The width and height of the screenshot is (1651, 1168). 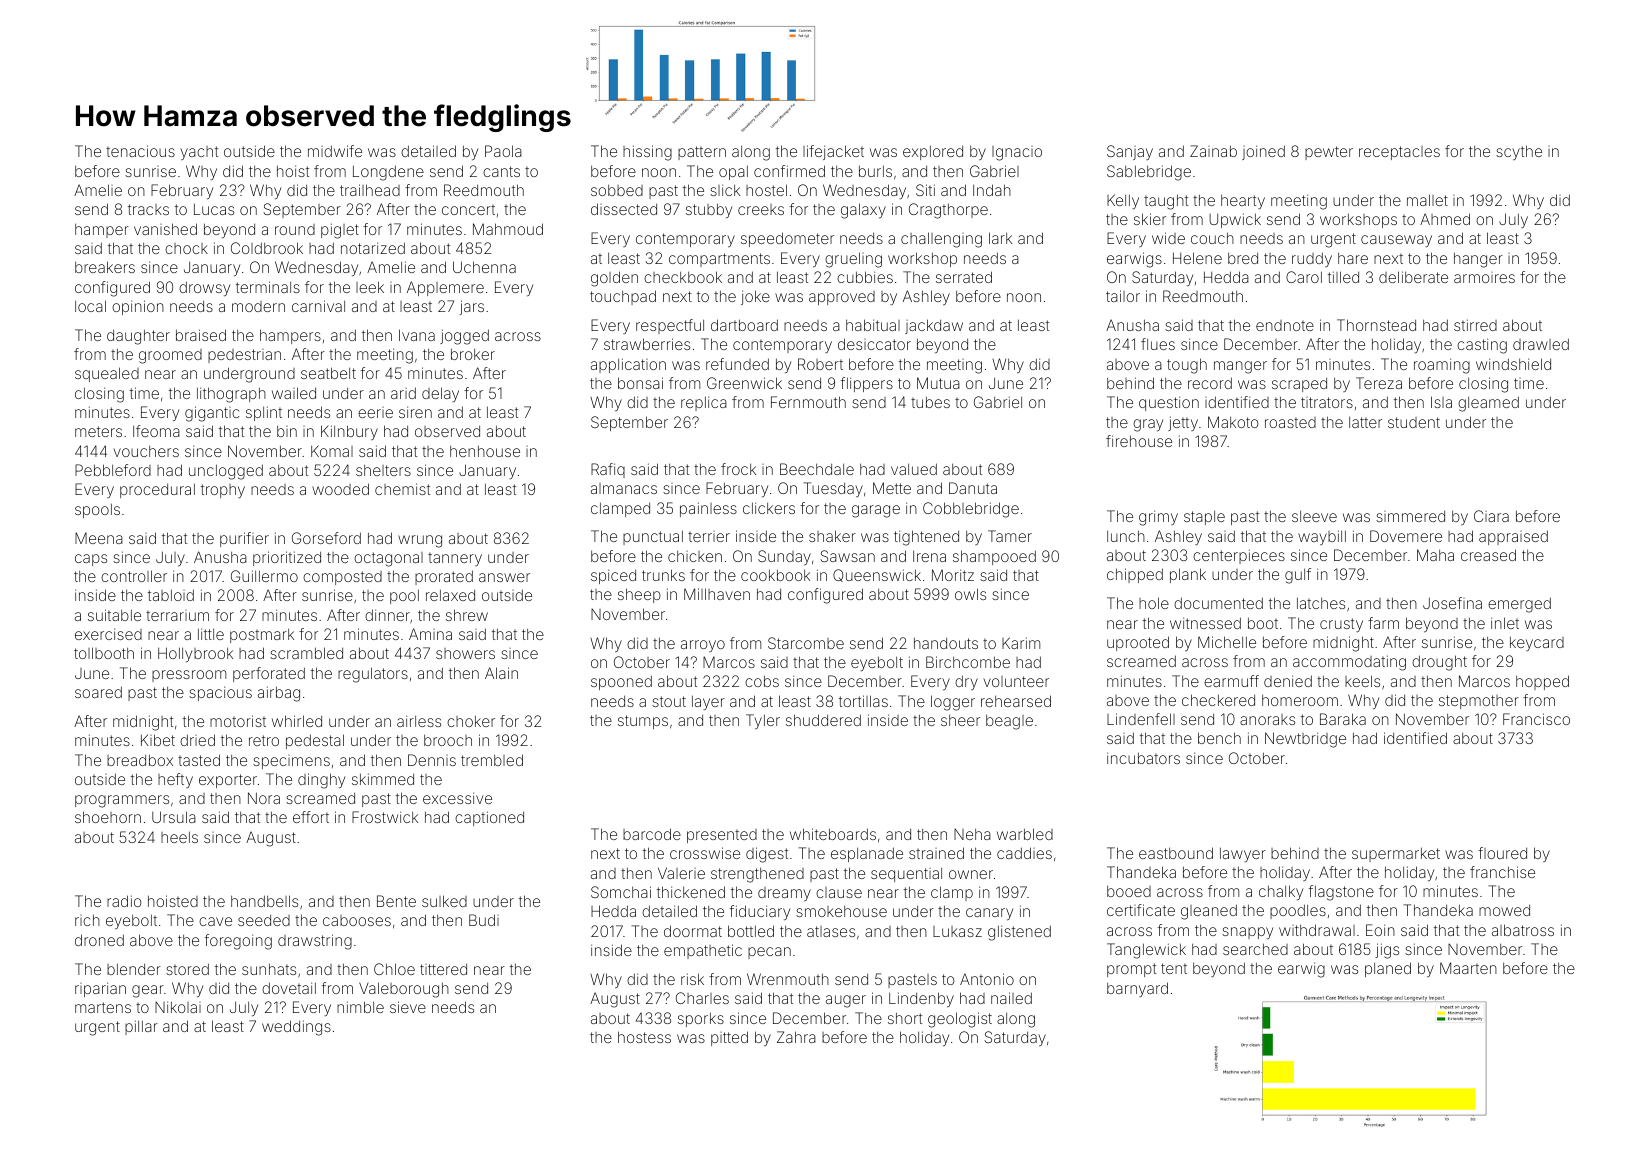 I want to click on spiced, so click(x=613, y=576).
